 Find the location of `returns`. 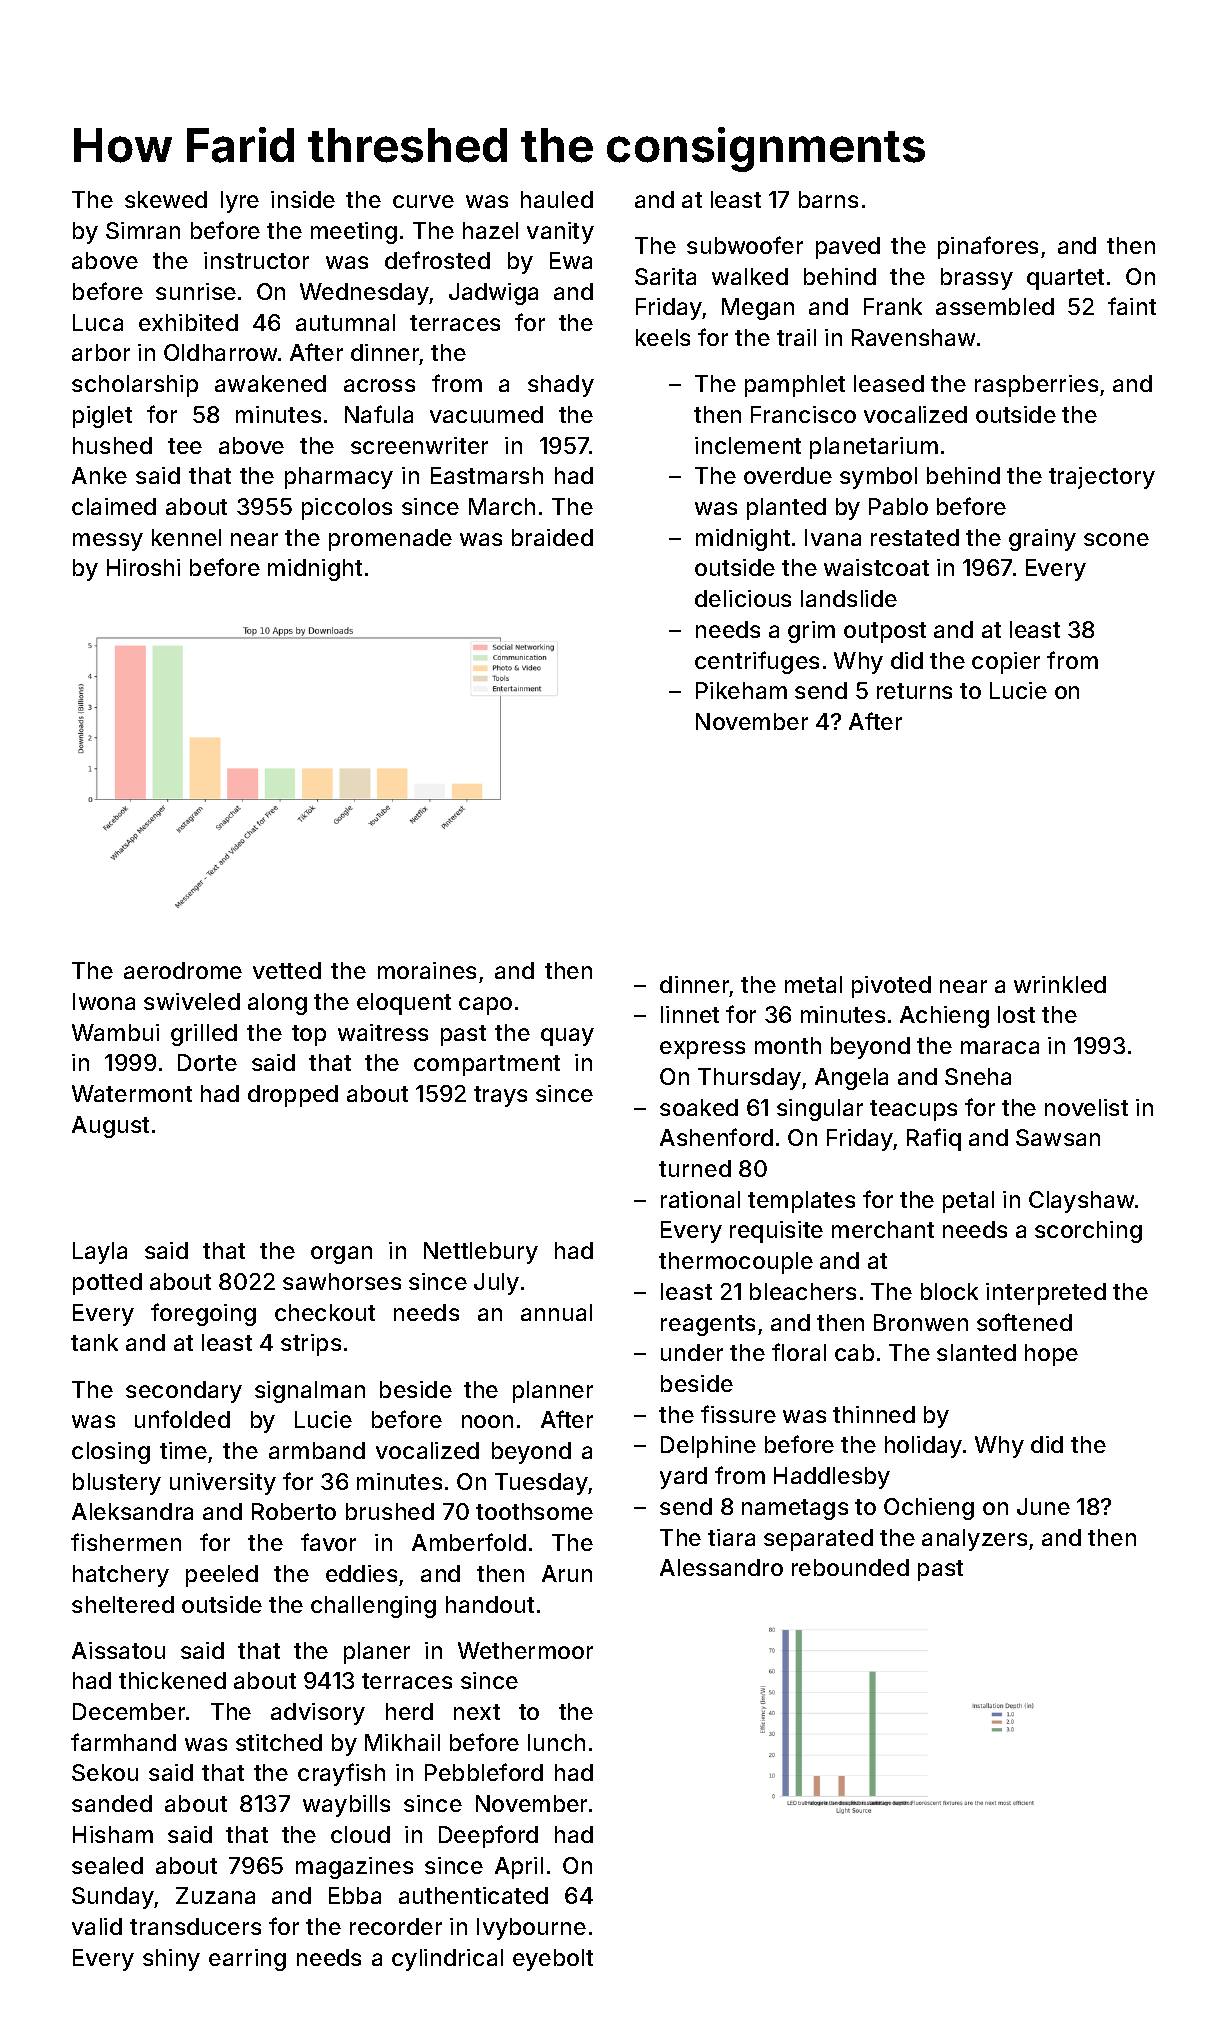

returns is located at coordinates (914, 691).
